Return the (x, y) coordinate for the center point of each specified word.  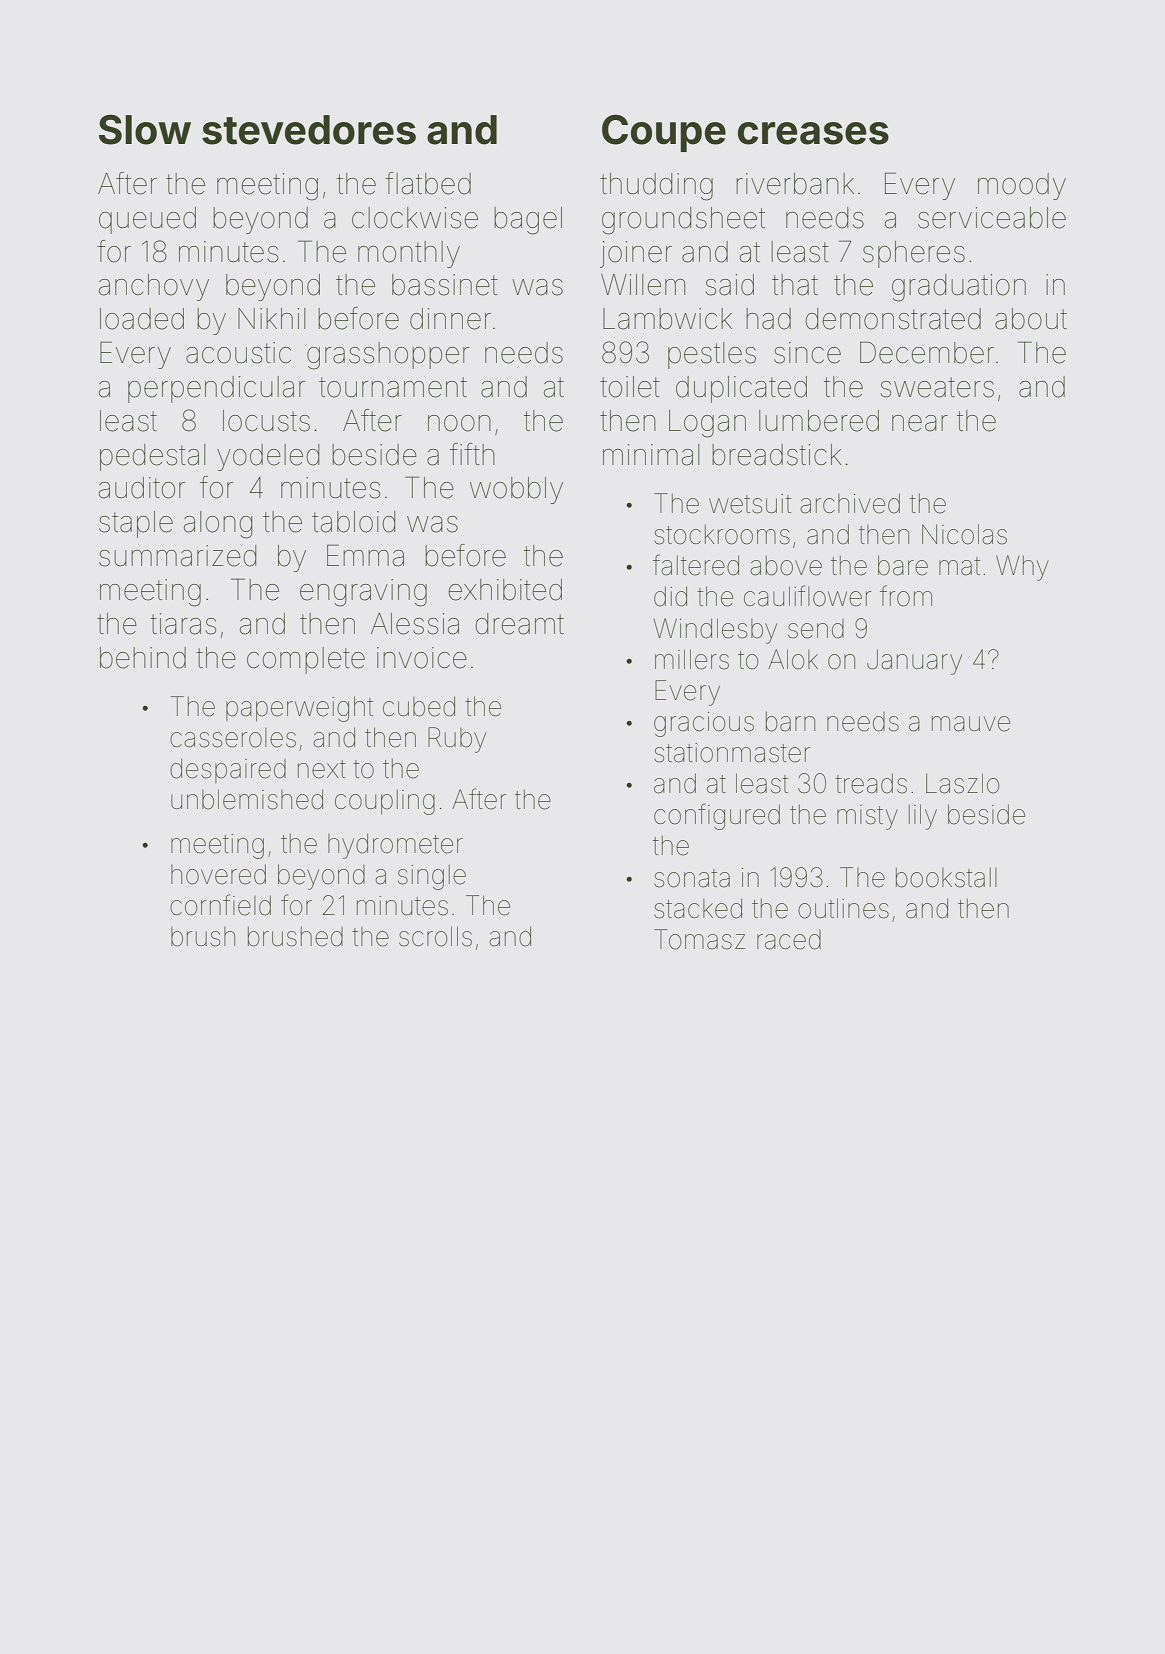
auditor (142, 488)
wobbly (516, 490)
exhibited (505, 590)
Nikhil (271, 318)
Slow (145, 129)
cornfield (220, 905)
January (914, 662)
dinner (450, 319)
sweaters (937, 387)
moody (1022, 186)
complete (306, 660)
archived (850, 503)
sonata (692, 878)
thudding (656, 187)
